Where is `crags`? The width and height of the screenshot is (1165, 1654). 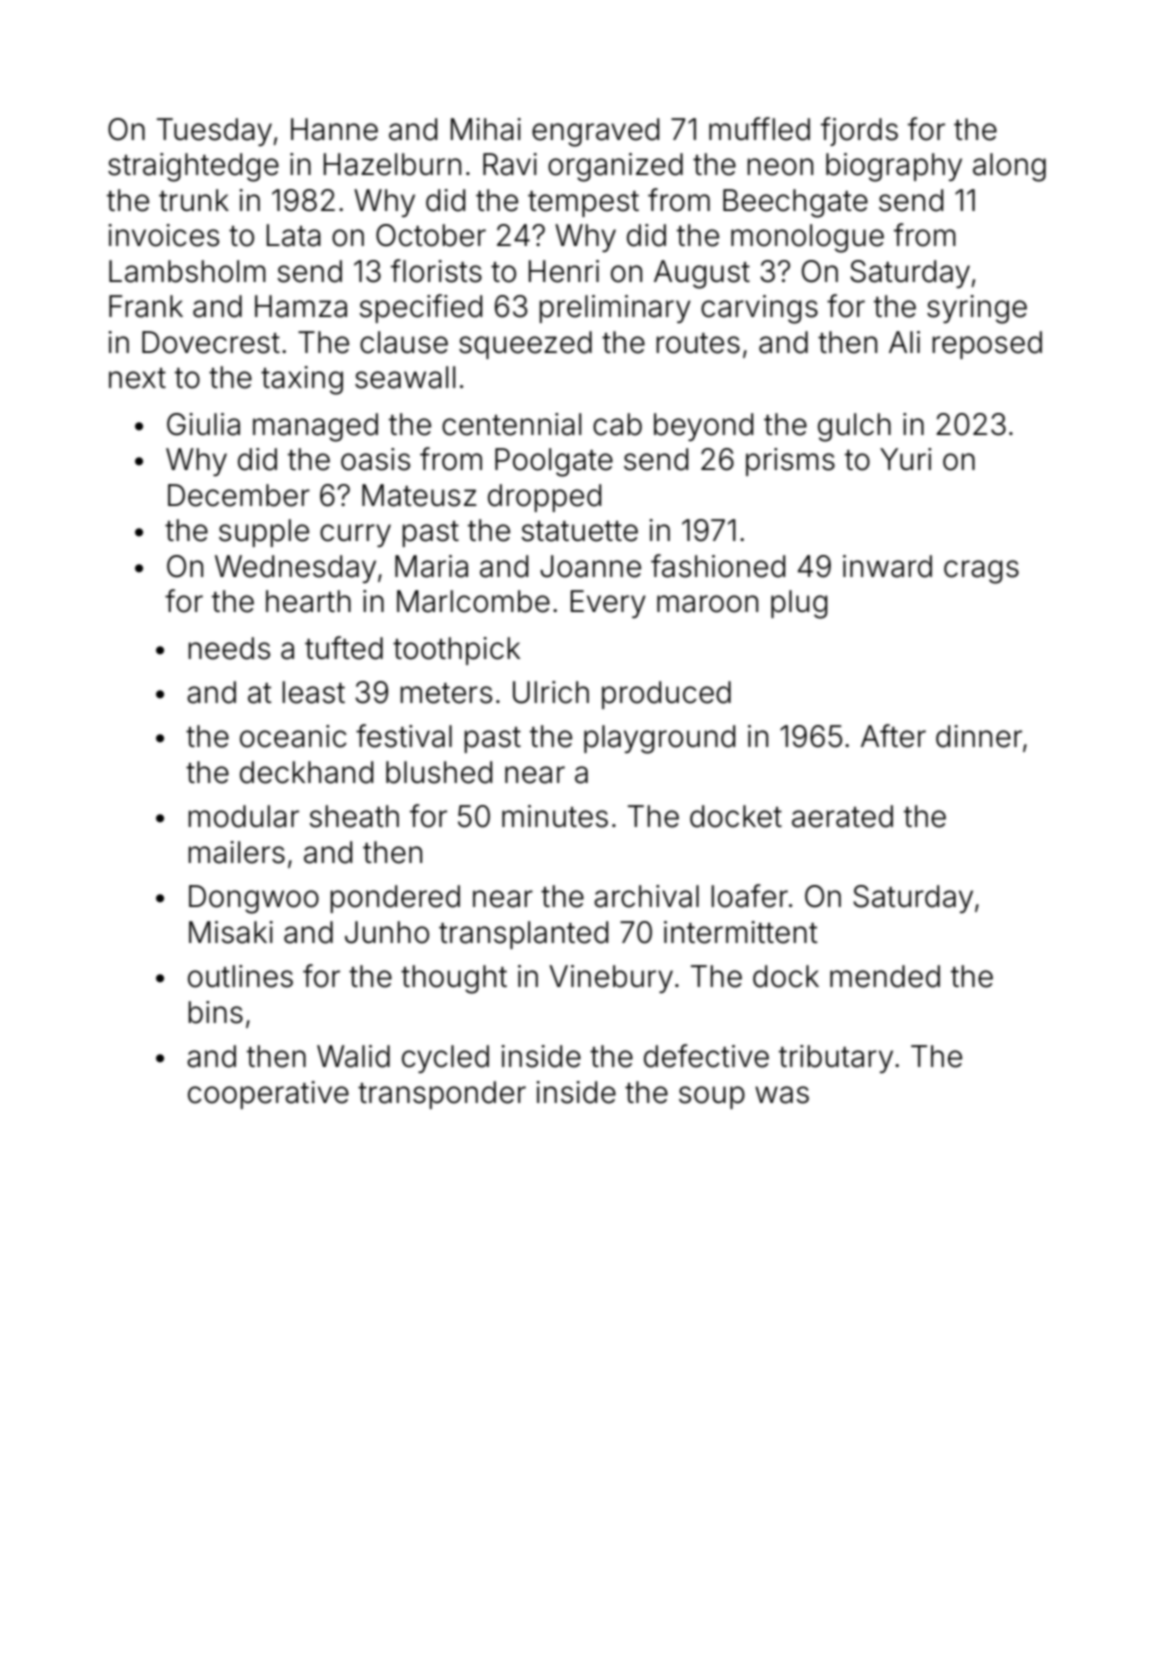
crags is located at coordinates (981, 572).
